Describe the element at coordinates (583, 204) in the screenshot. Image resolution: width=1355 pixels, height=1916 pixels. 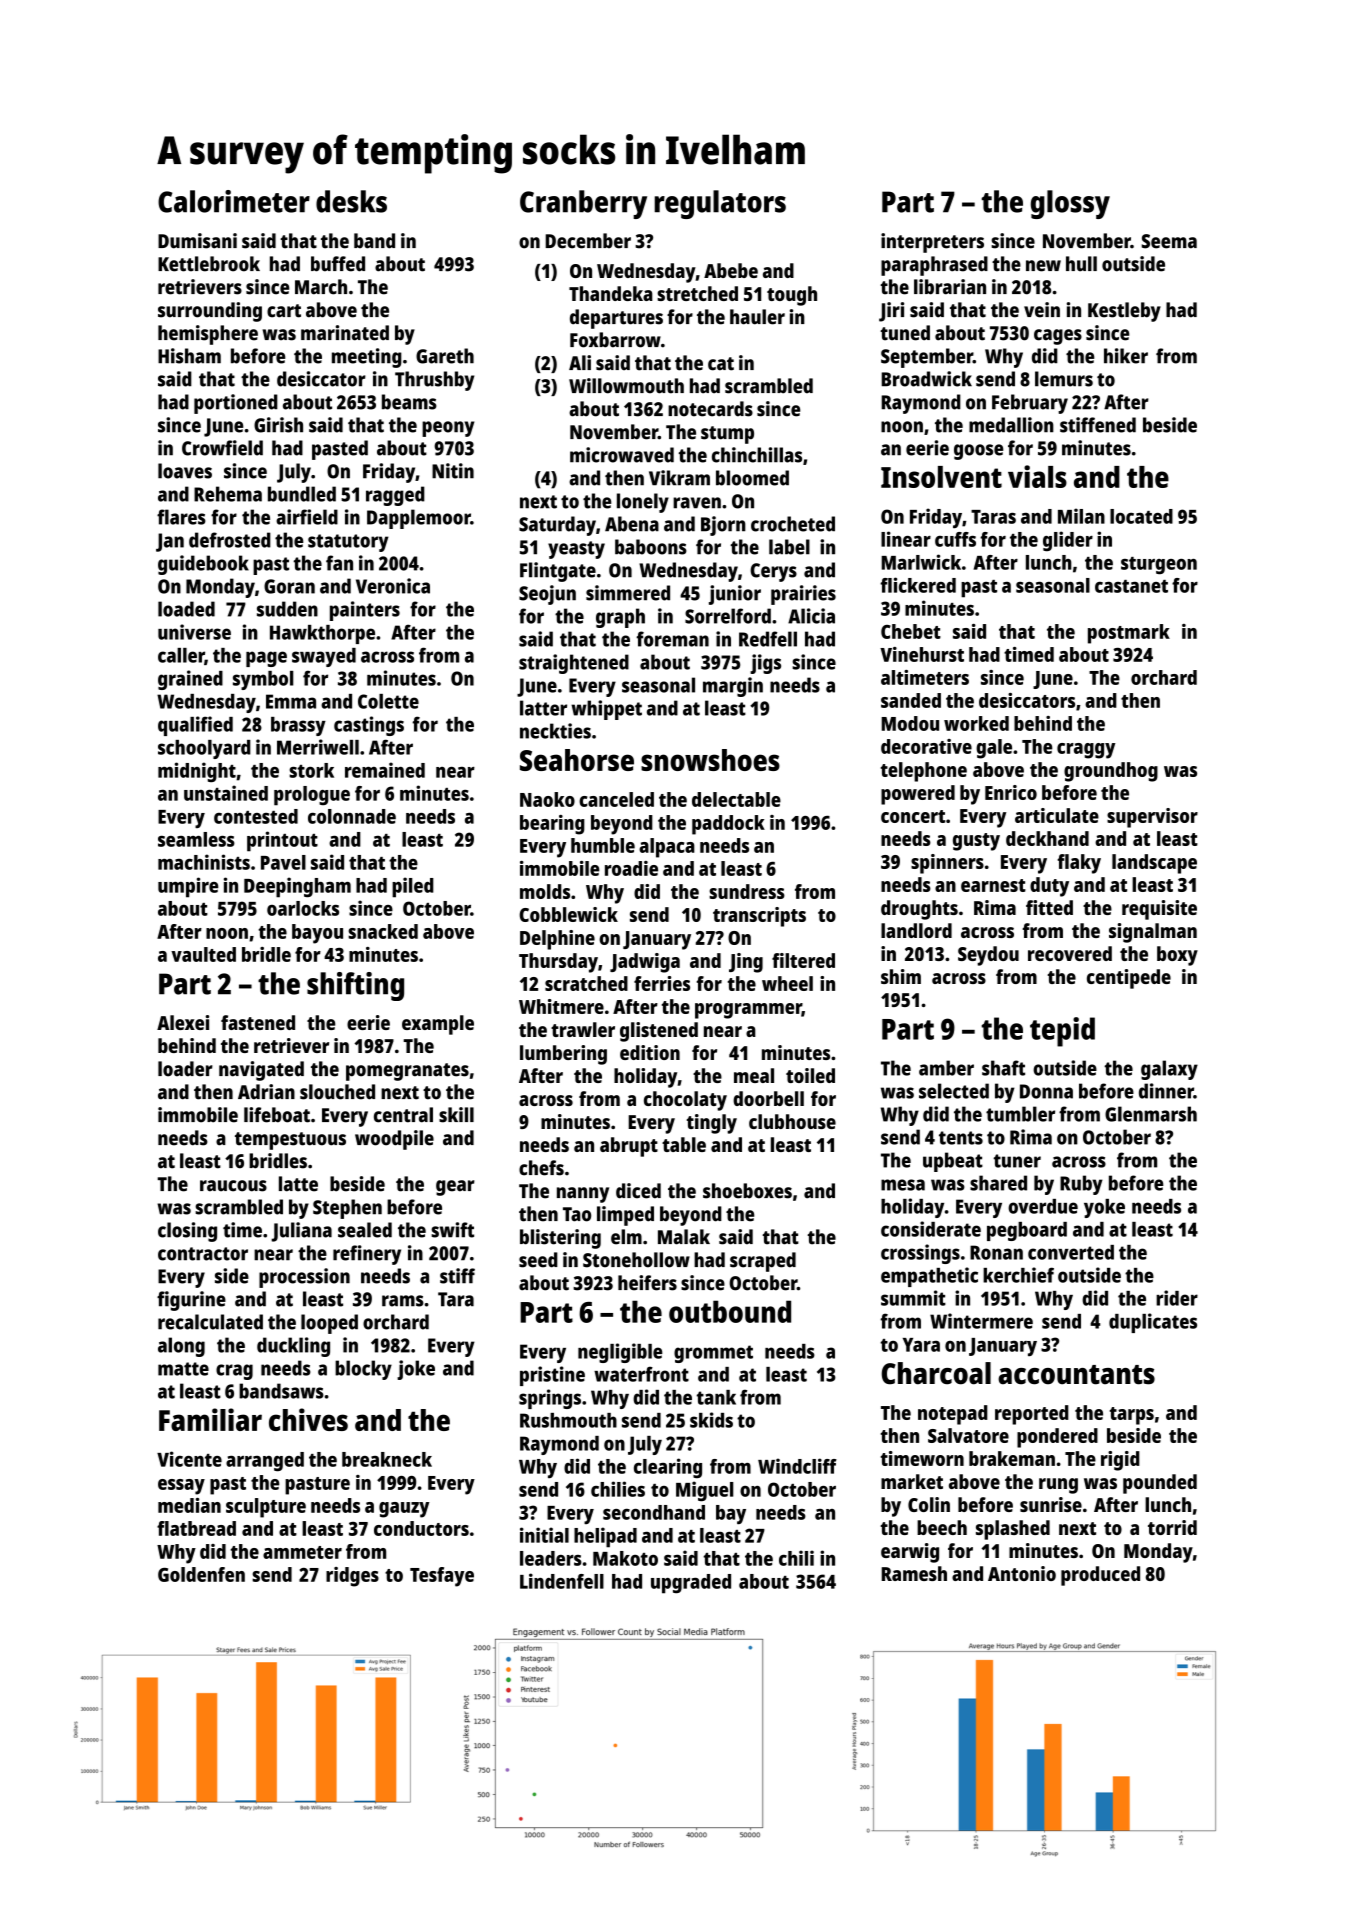
I see `Cranberry` at that location.
